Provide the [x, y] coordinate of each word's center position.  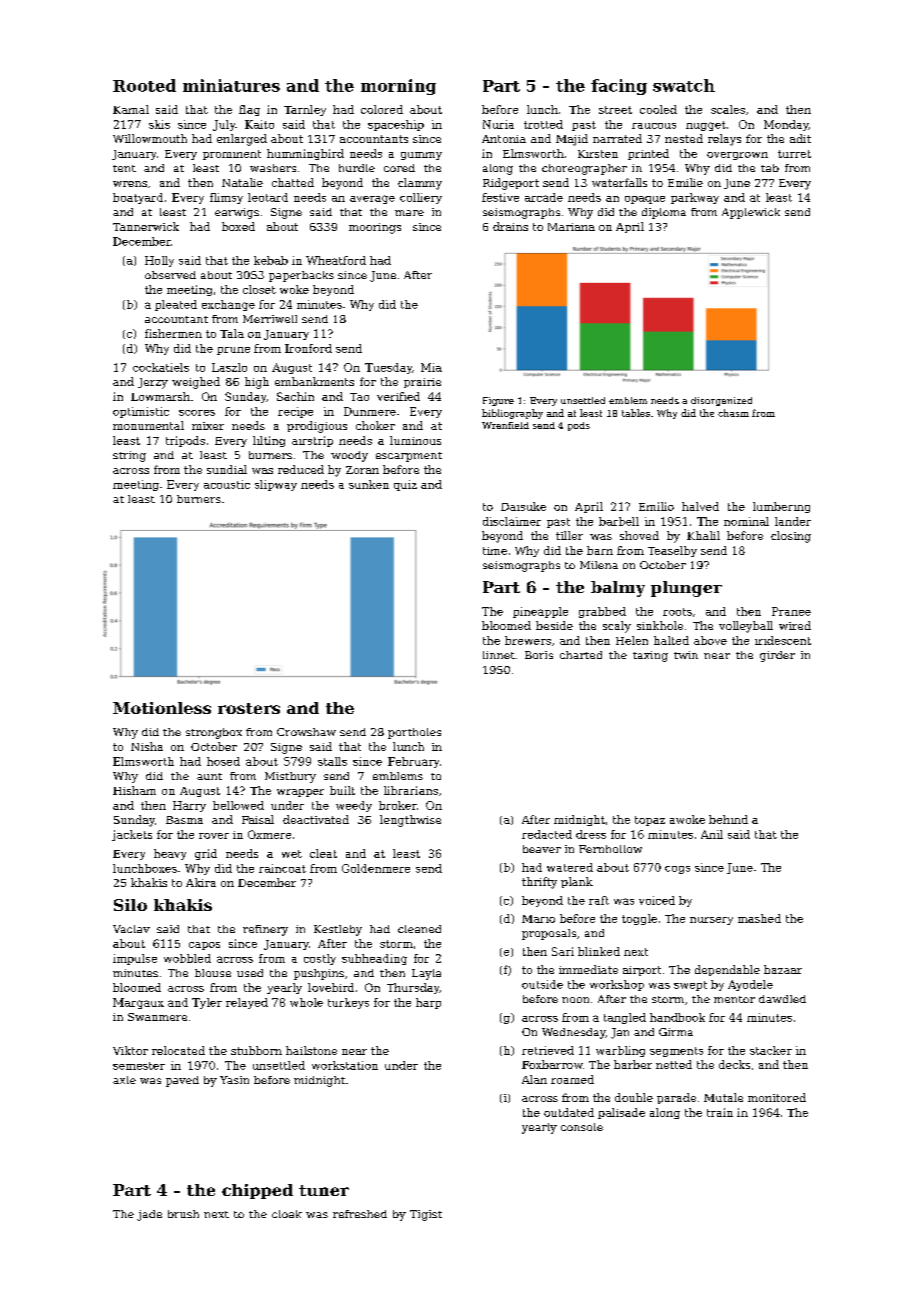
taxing [650, 656]
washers [273, 168]
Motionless [162, 708]
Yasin [234, 1080]
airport [642, 971]
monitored [777, 1097]
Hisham [134, 790]
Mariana [571, 227]
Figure [498, 401]
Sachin [295, 396]
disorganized [721, 401]
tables [636, 413]
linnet [499, 655]
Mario [538, 919]
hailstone [311, 1050]
